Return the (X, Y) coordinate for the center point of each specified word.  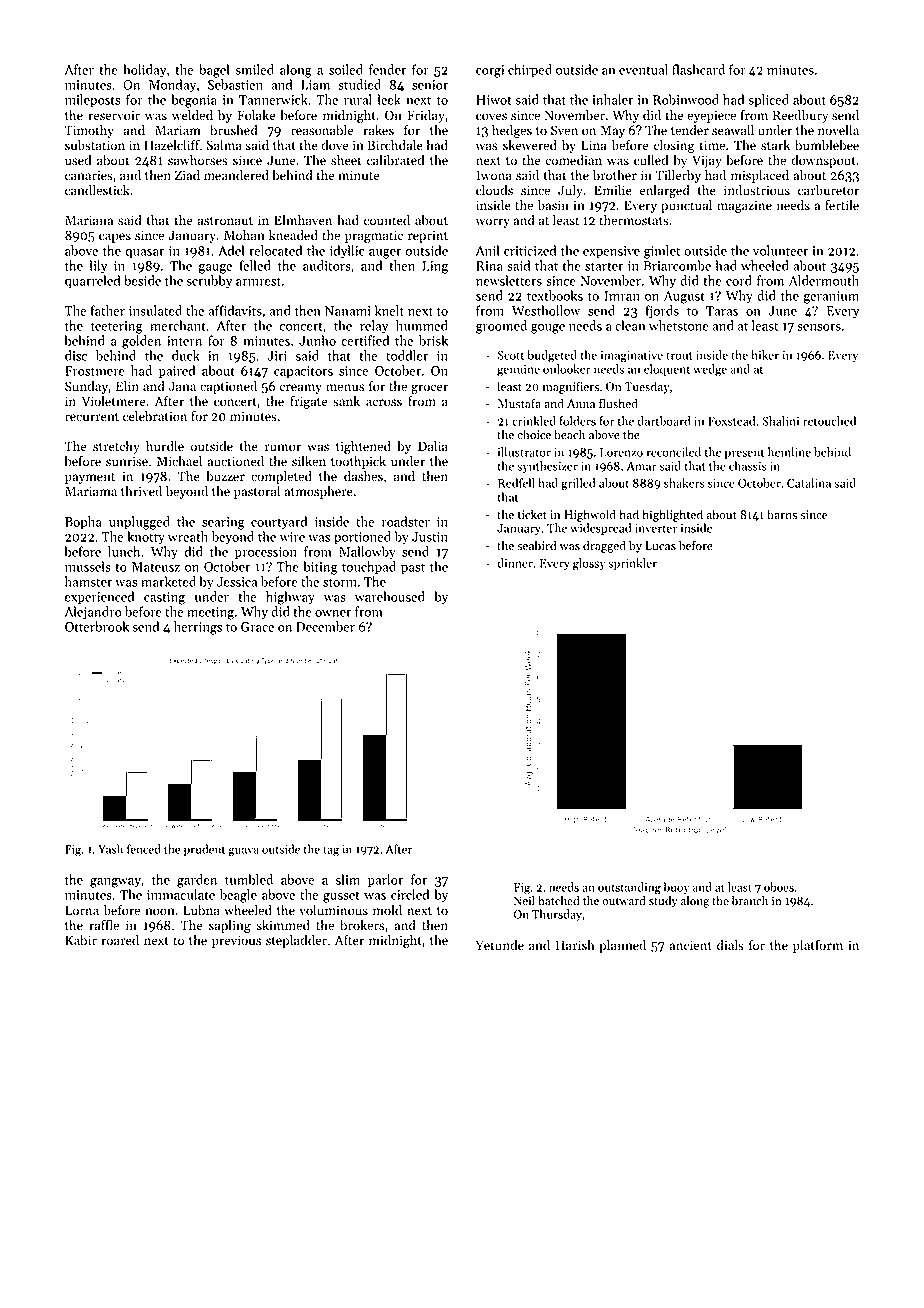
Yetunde (500, 945)
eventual (643, 69)
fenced (144, 849)
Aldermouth (824, 280)
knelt (389, 310)
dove (334, 145)
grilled (578, 484)
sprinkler (632, 564)
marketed (168, 581)
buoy (676, 888)
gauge (215, 269)
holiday (144, 71)
